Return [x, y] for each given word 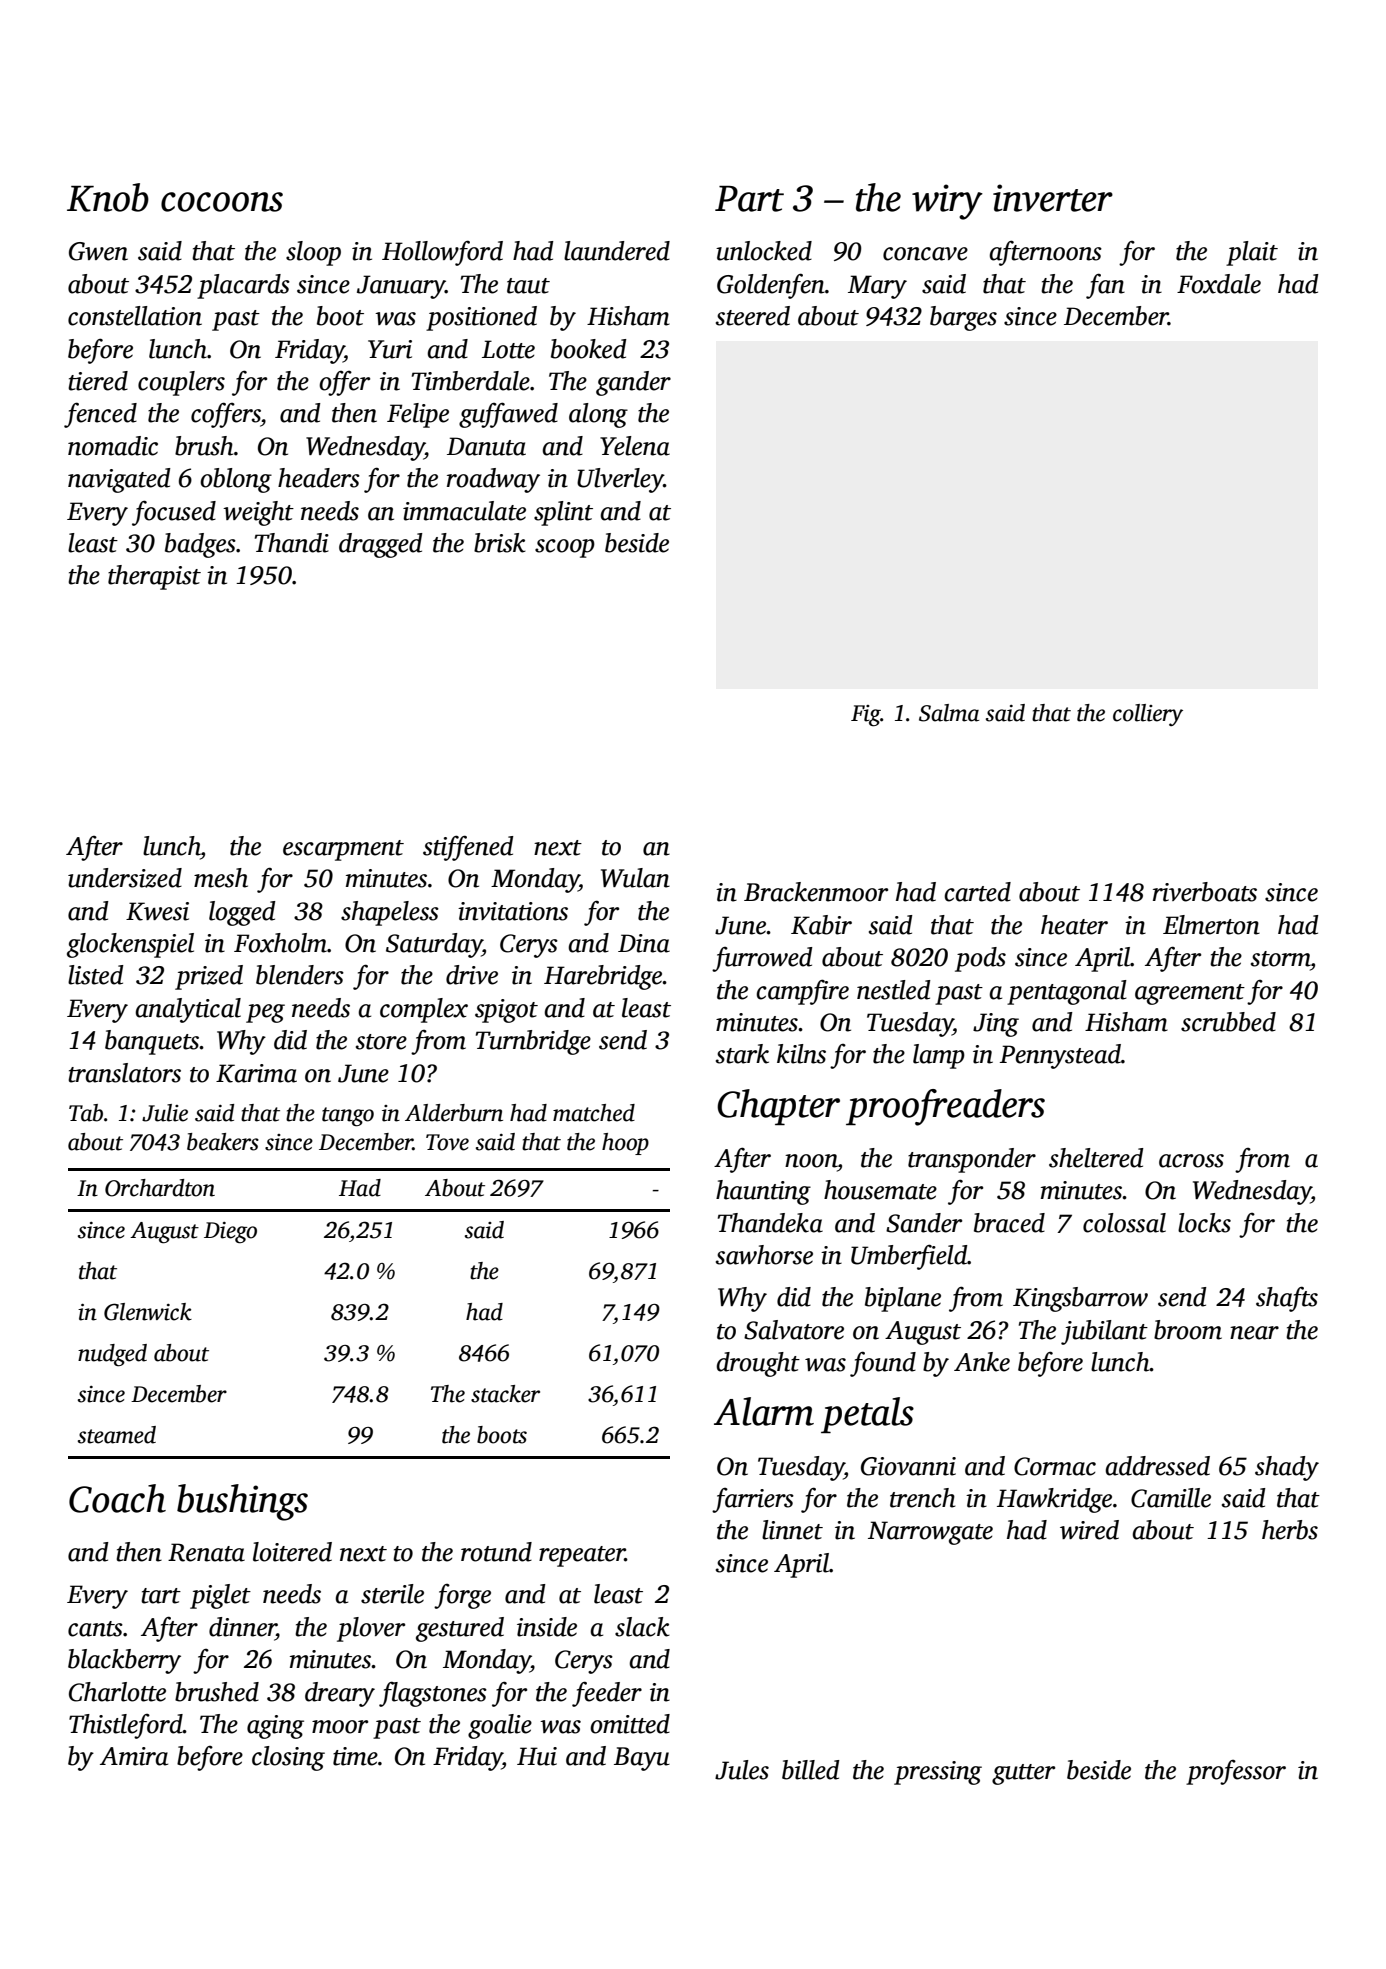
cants [95, 1629]
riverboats [1205, 892]
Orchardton [160, 1188]
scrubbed [1228, 1022]
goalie [500, 1726]
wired [1089, 1530]
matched [594, 1113]
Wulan [635, 878]
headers [319, 478]
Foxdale [1219, 284]
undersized [125, 878]
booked [589, 349]
